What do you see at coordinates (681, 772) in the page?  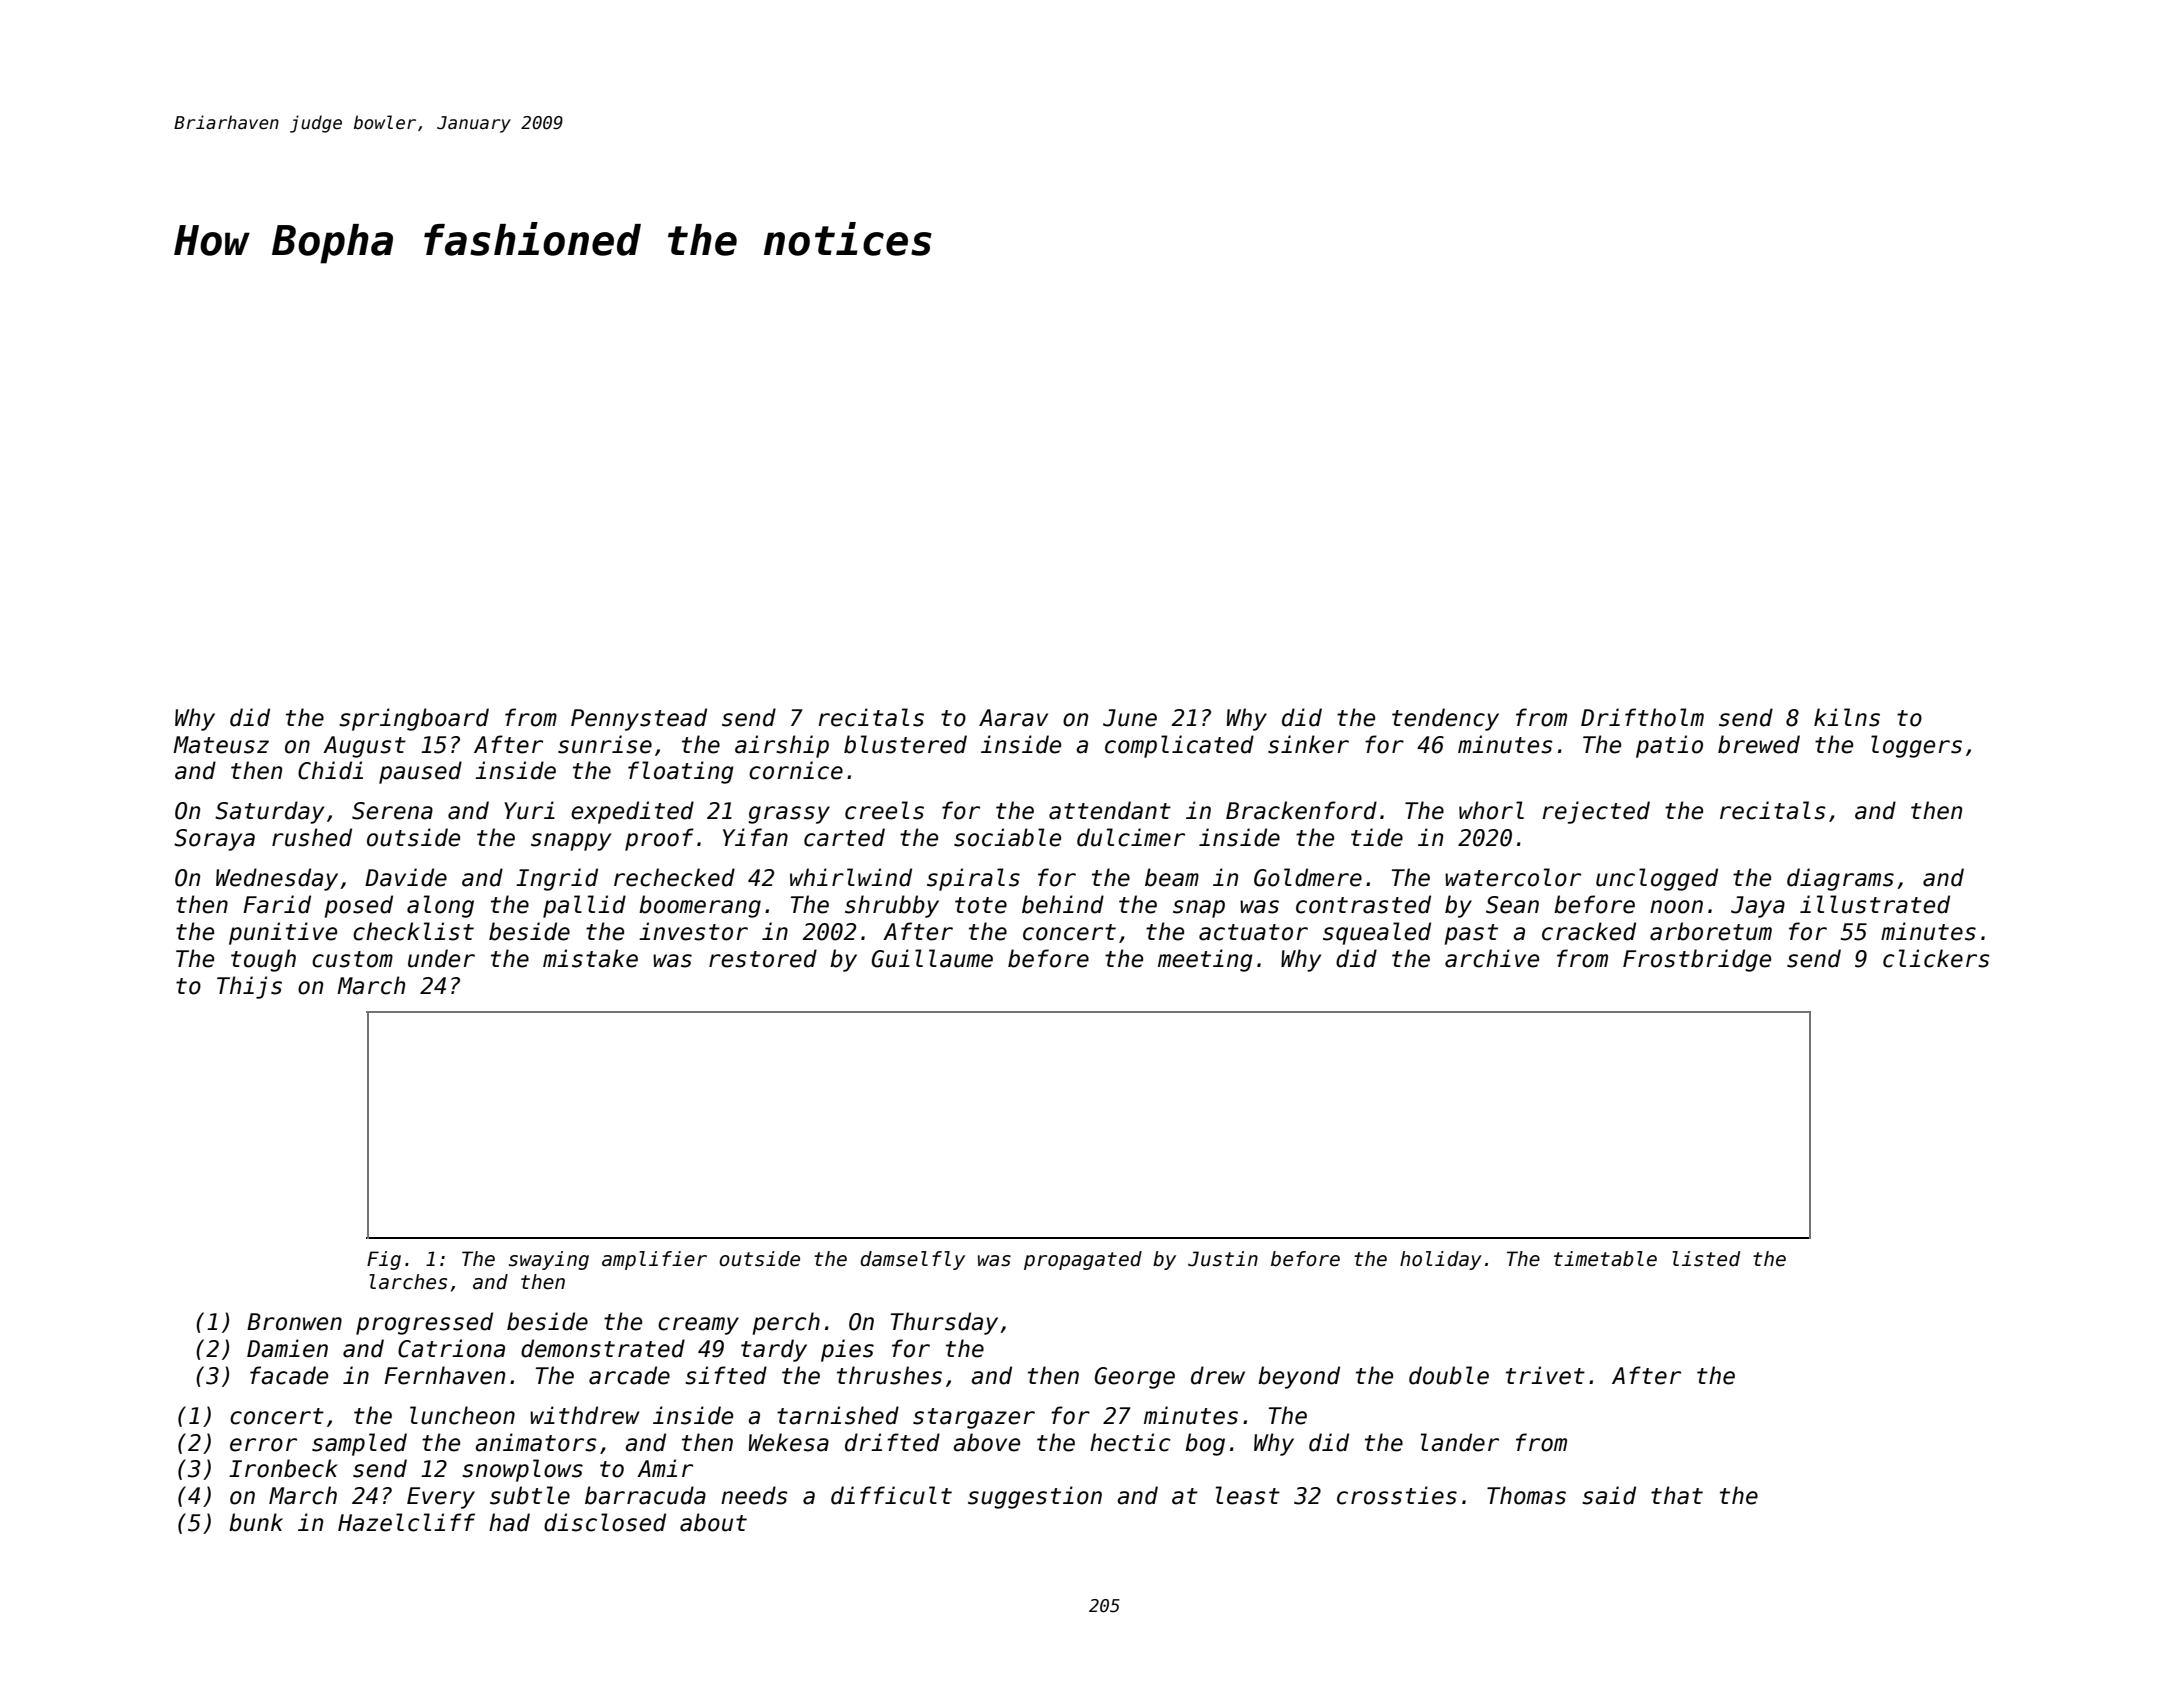 I see `floating` at bounding box center [681, 772].
